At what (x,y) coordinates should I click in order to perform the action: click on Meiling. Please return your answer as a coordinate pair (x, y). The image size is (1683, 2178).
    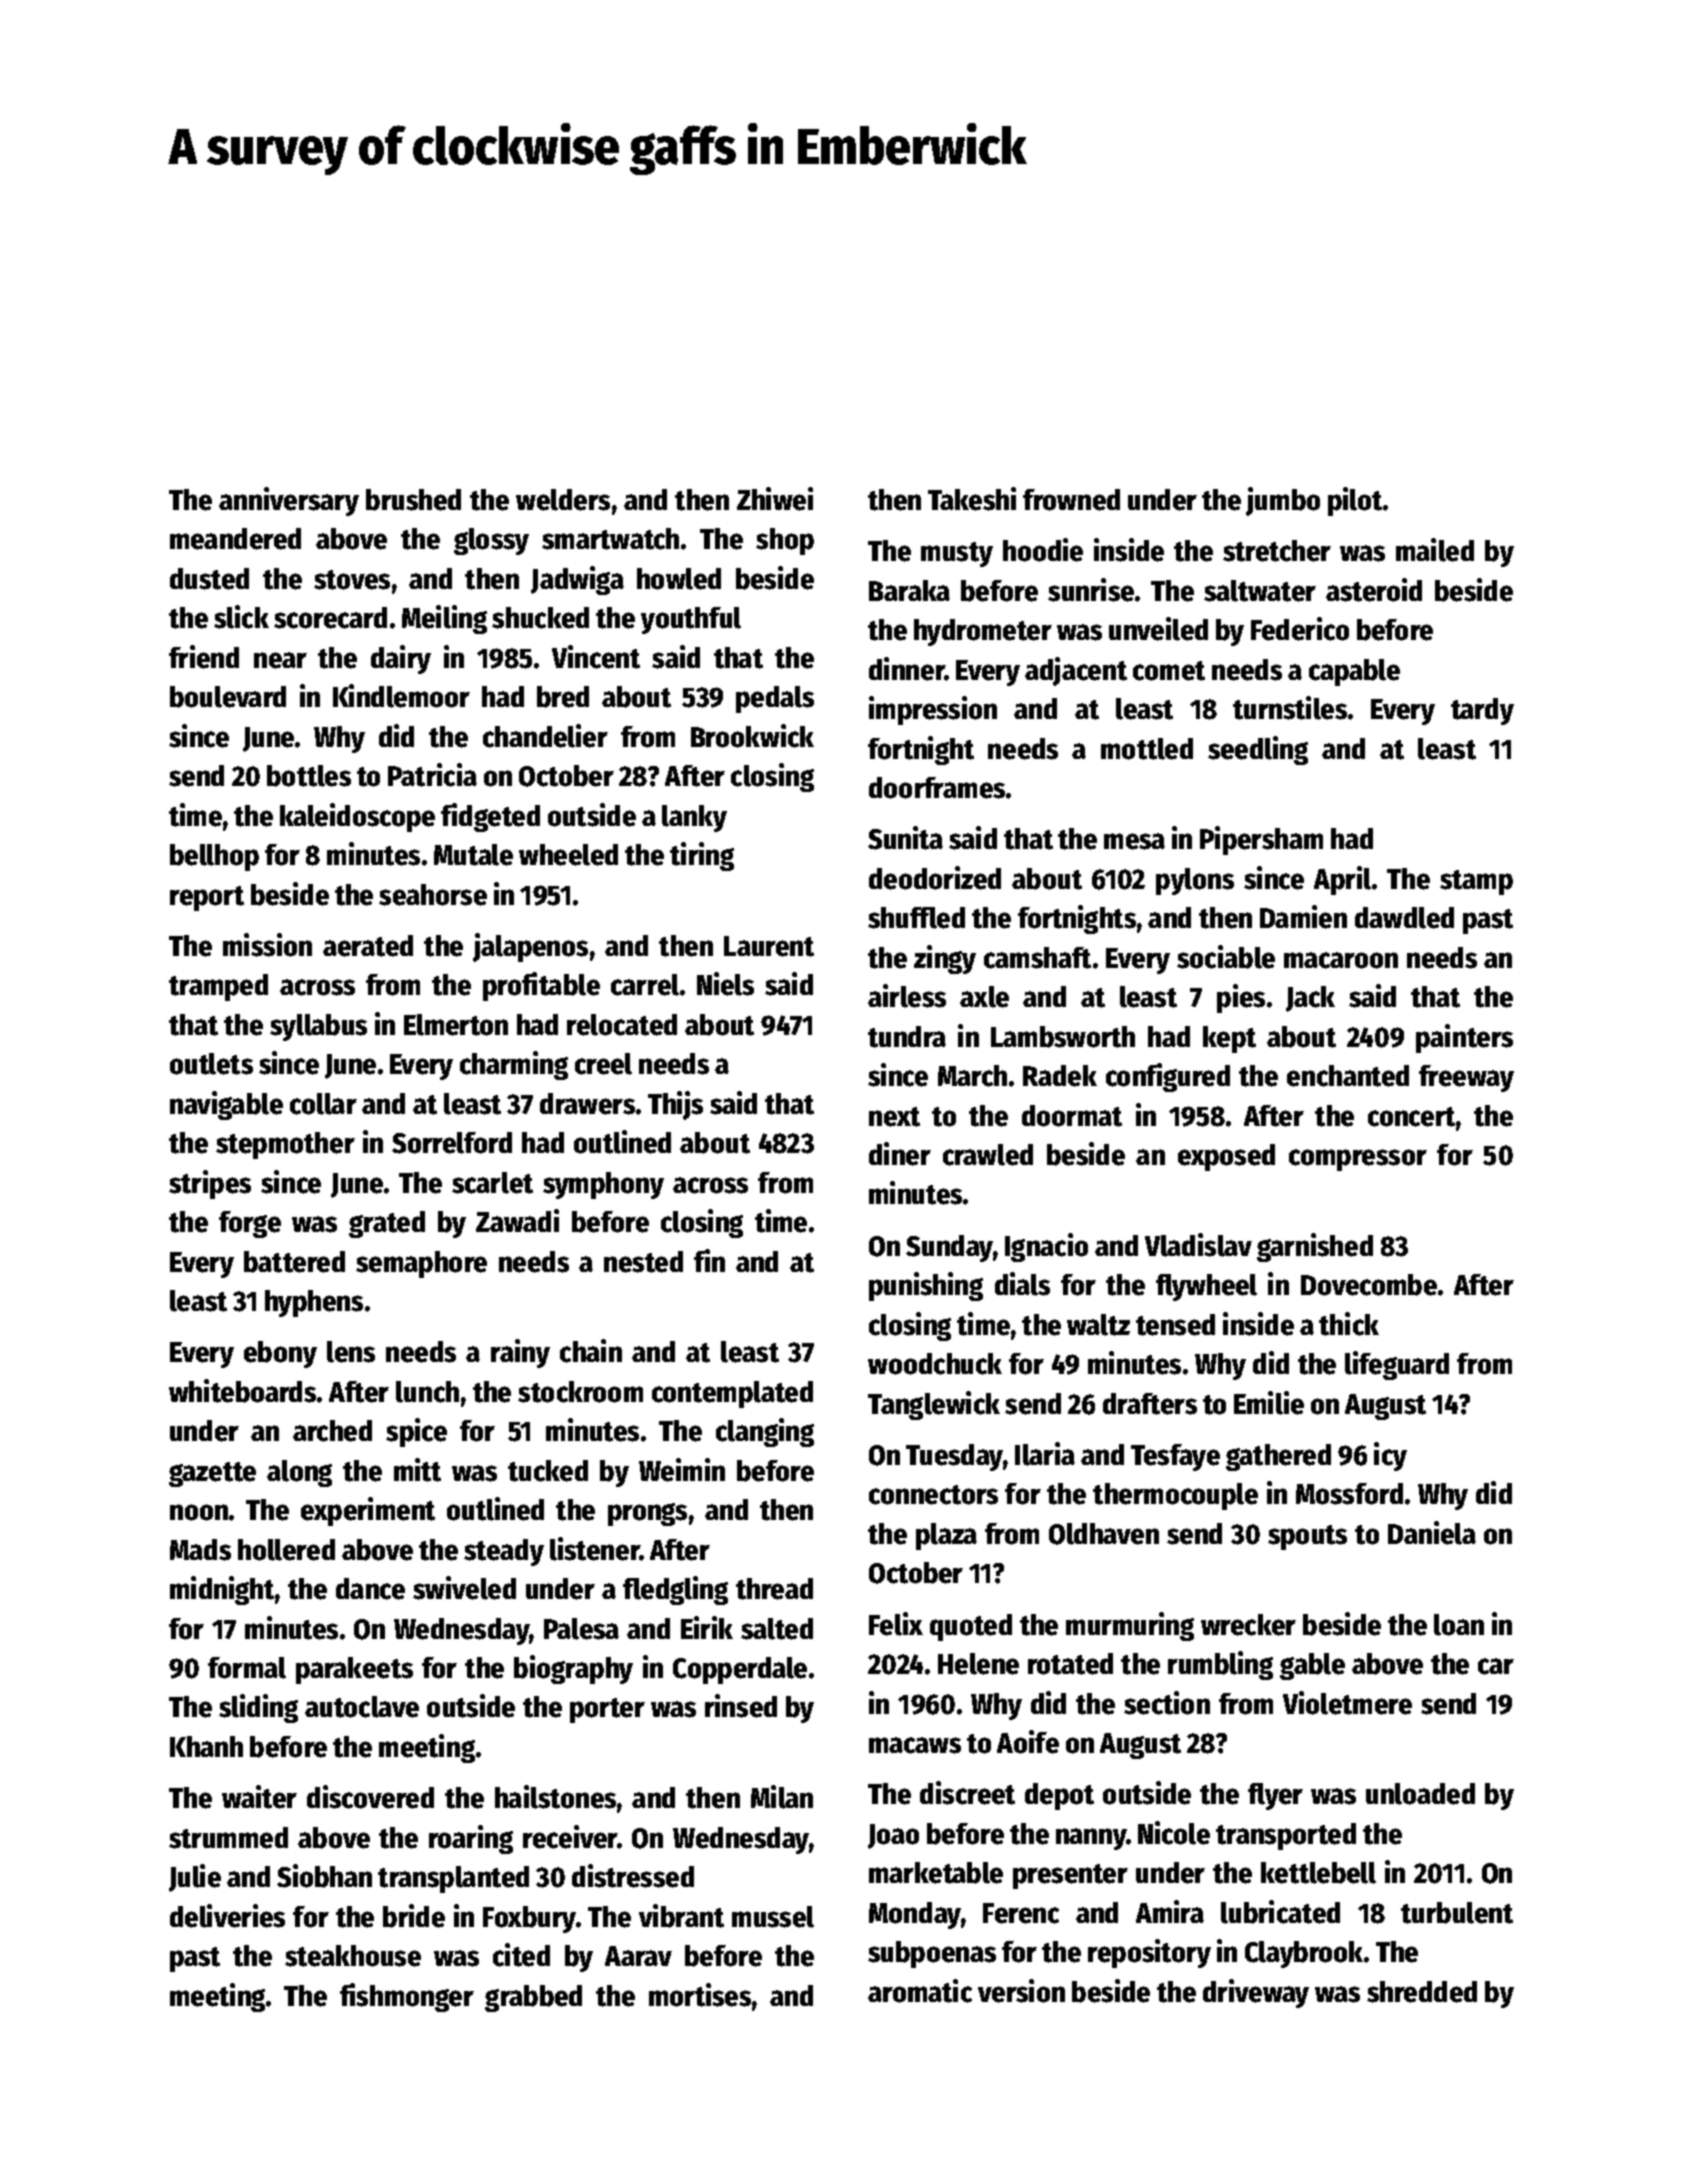
    Looking at the image, I should click on (444, 619).
